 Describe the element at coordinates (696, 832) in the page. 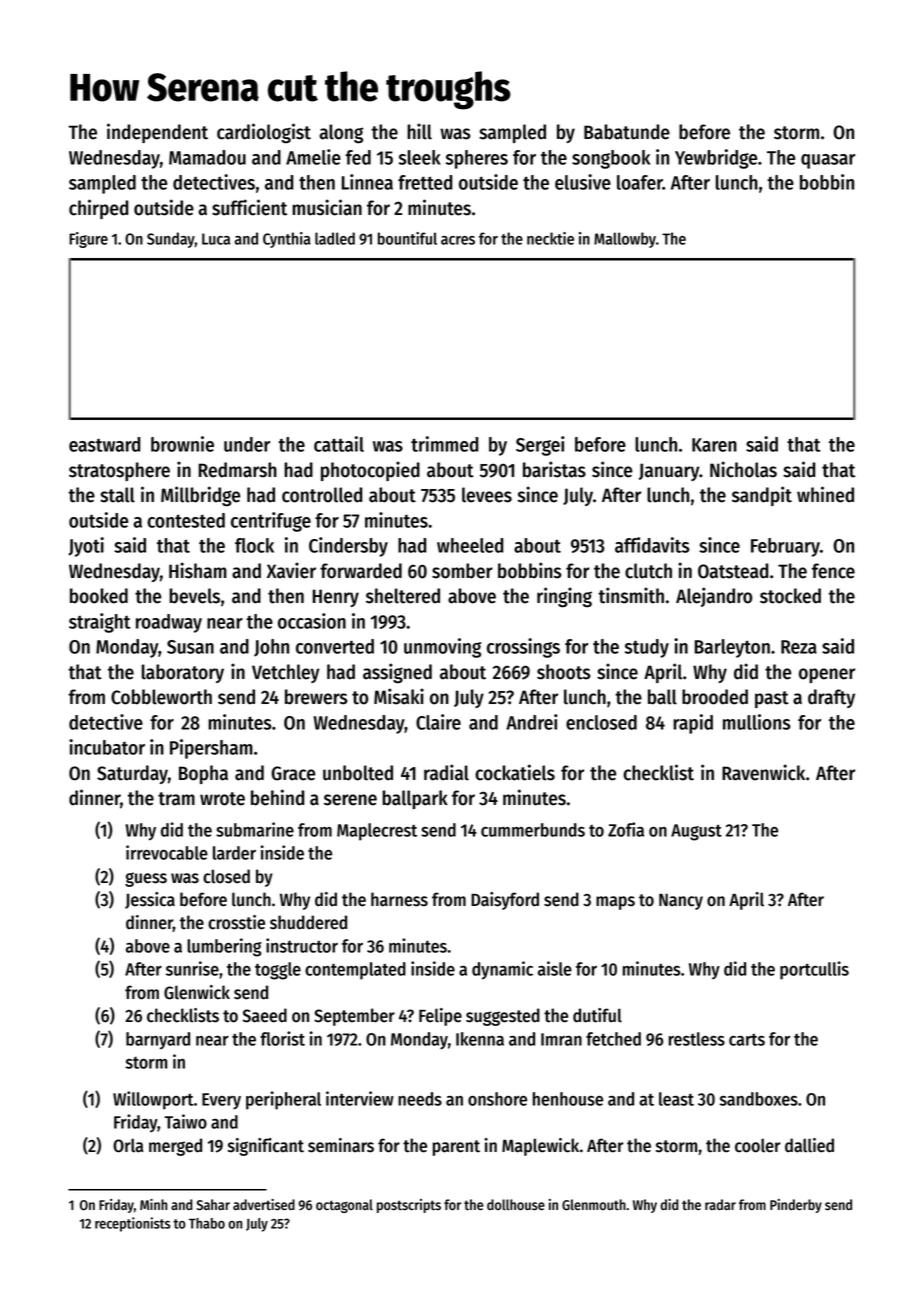

I see `August` at that location.
